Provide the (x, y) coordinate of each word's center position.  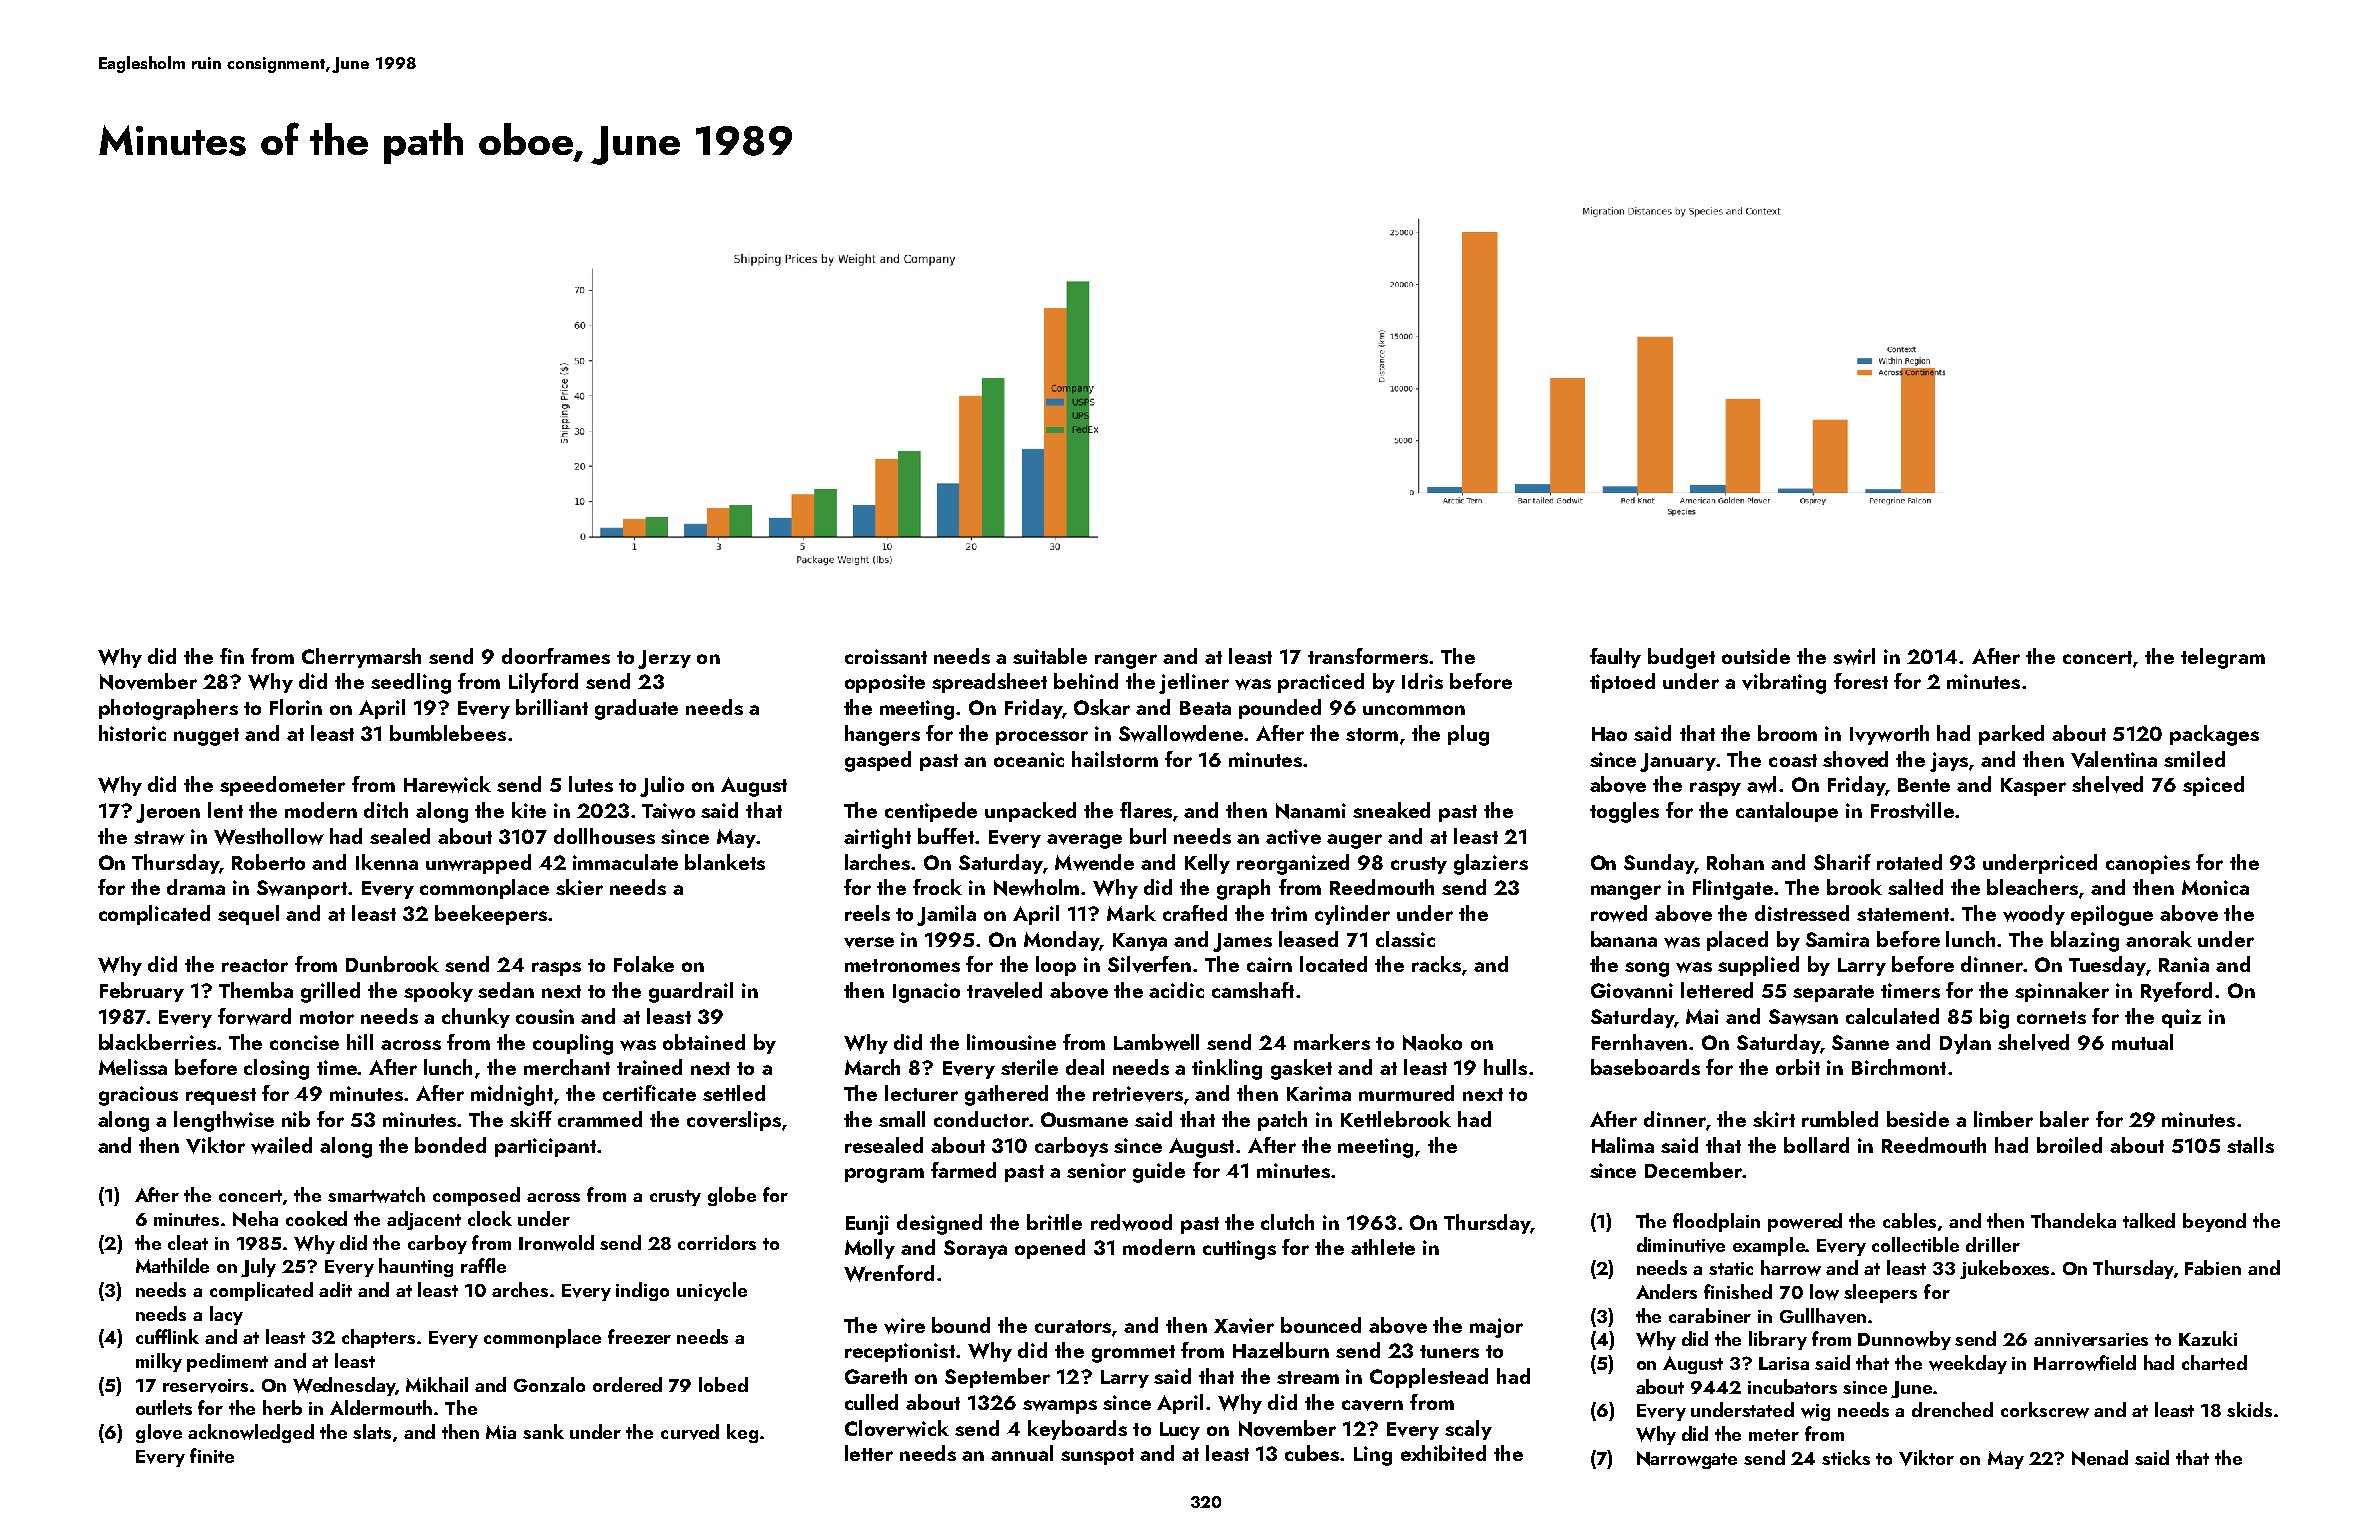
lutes (591, 784)
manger (1626, 892)
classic (1405, 939)
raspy (1715, 789)
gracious (138, 1096)
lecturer (921, 1093)
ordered (627, 1384)
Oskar (1102, 707)
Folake (644, 964)
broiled (2069, 1145)
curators (1073, 1326)
